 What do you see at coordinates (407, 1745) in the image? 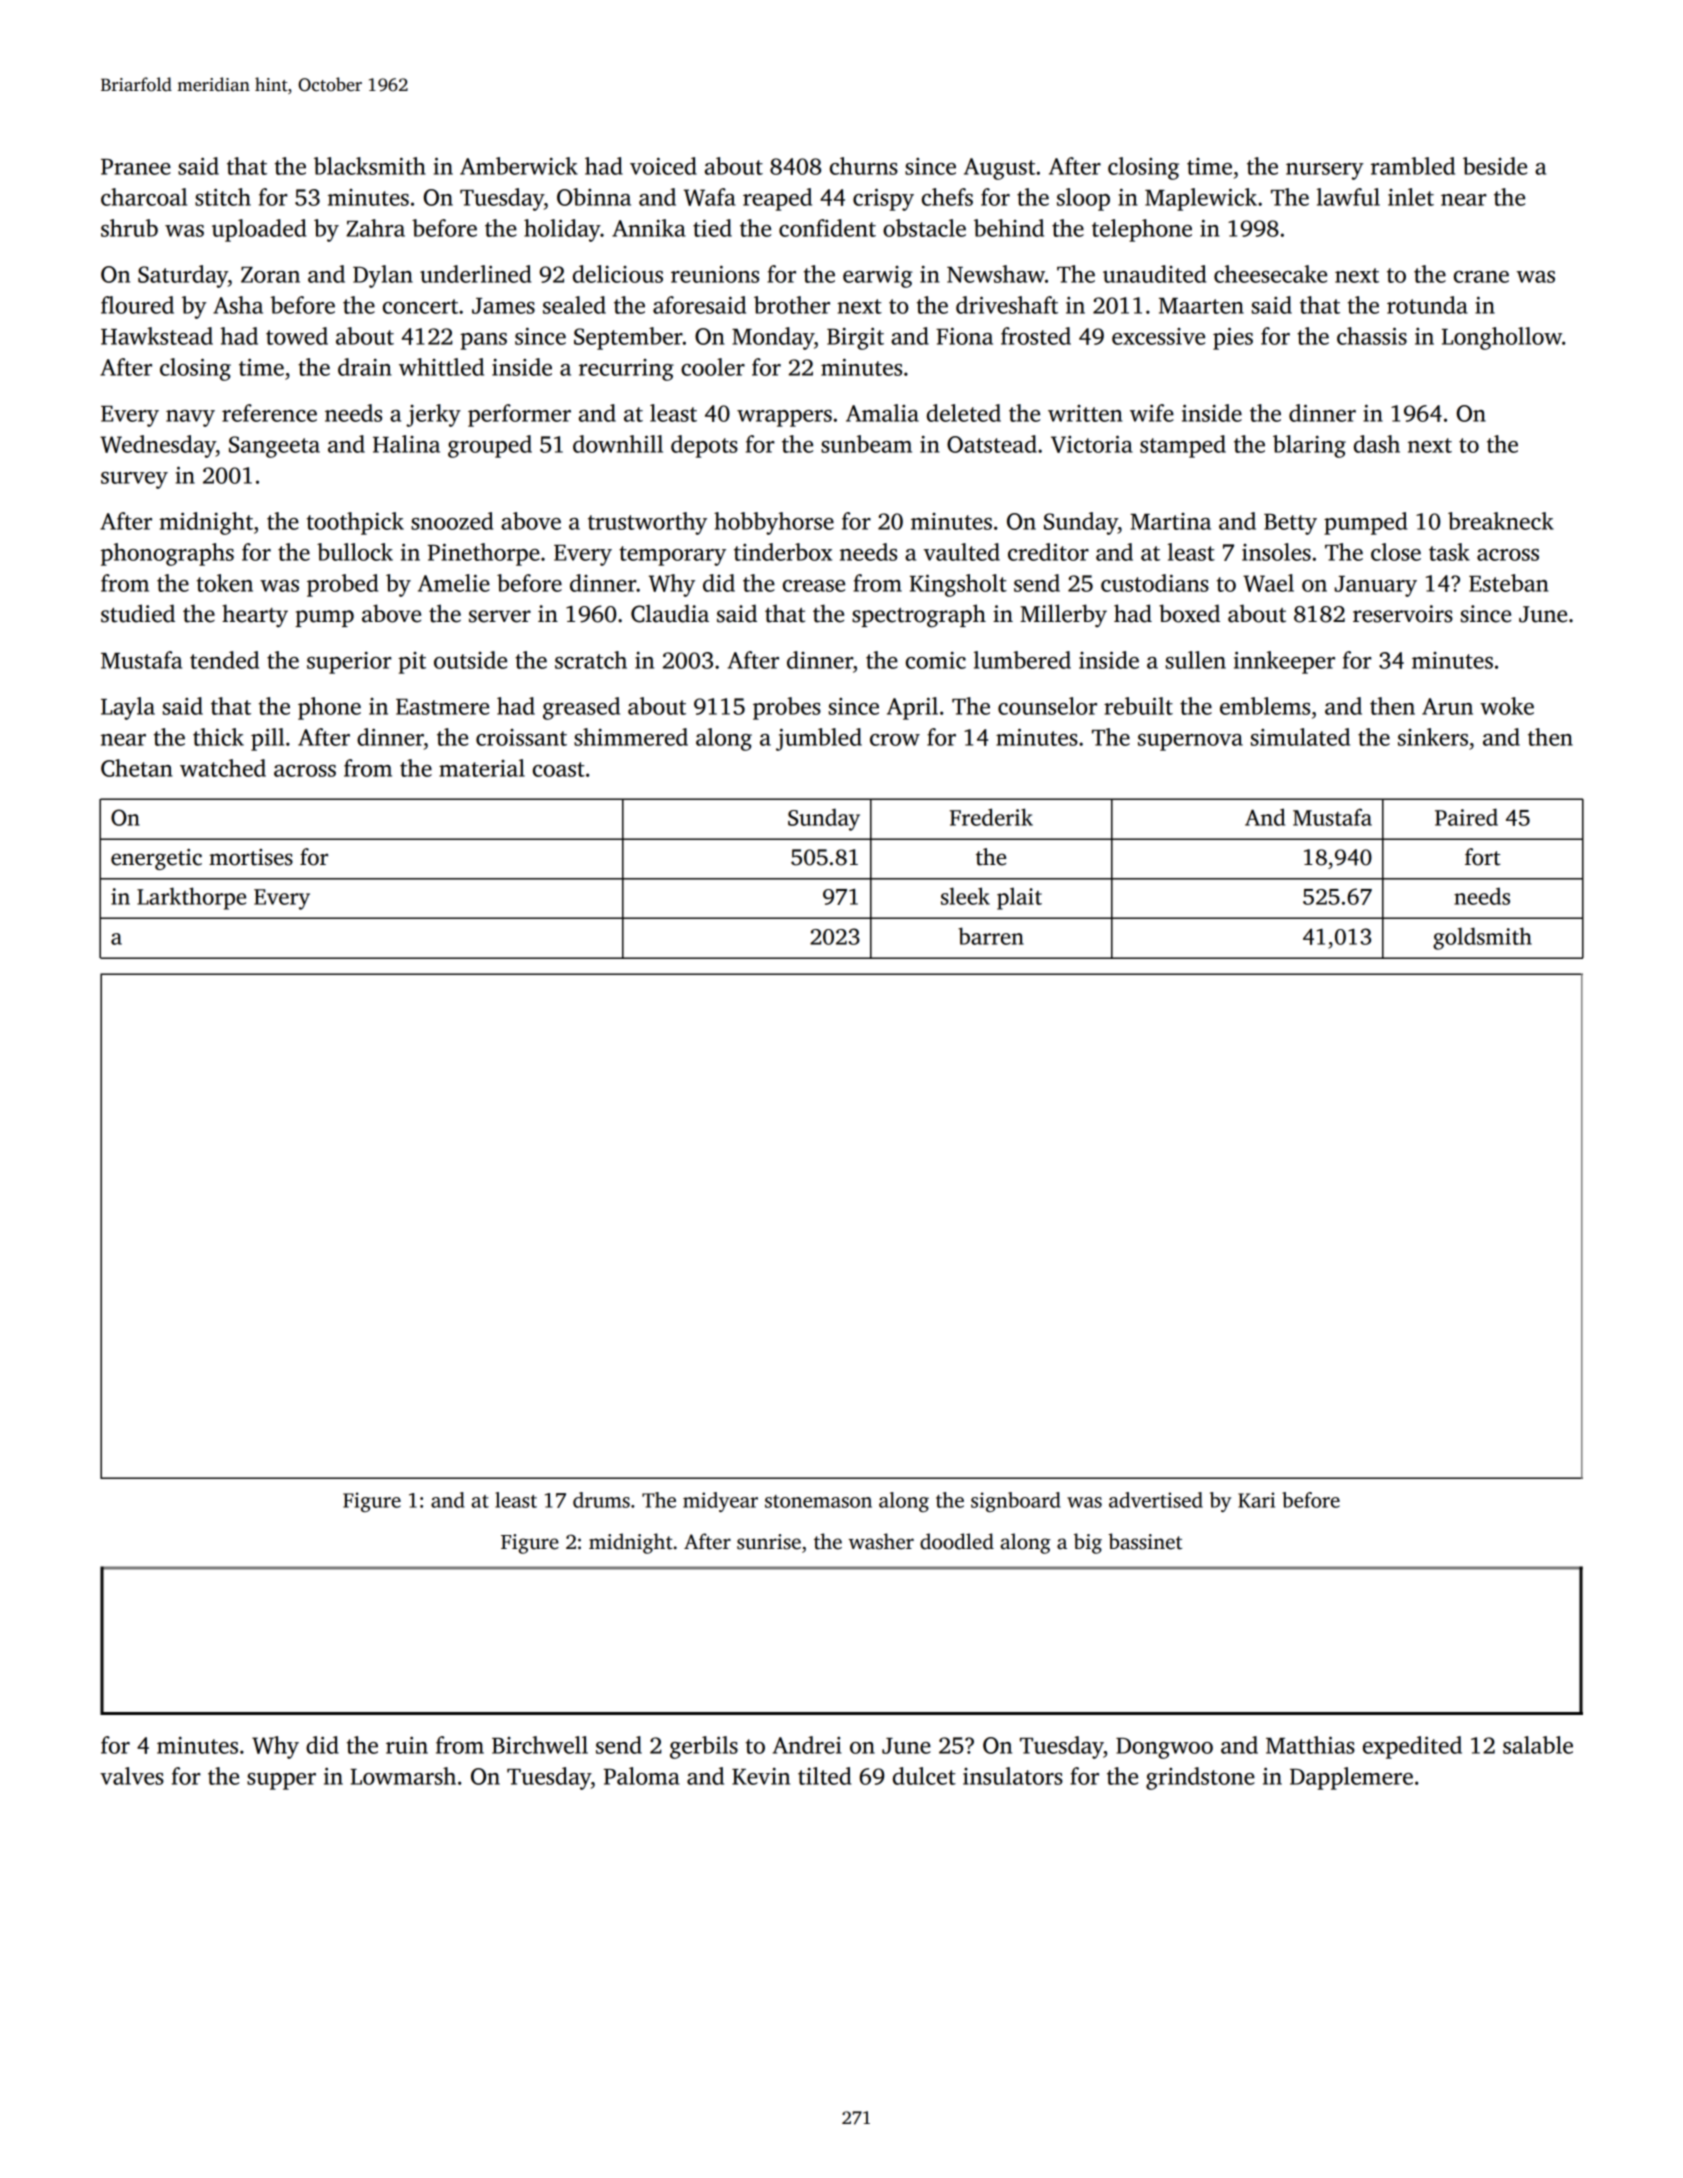
I see `ruin` at bounding box center [407, 1745].
